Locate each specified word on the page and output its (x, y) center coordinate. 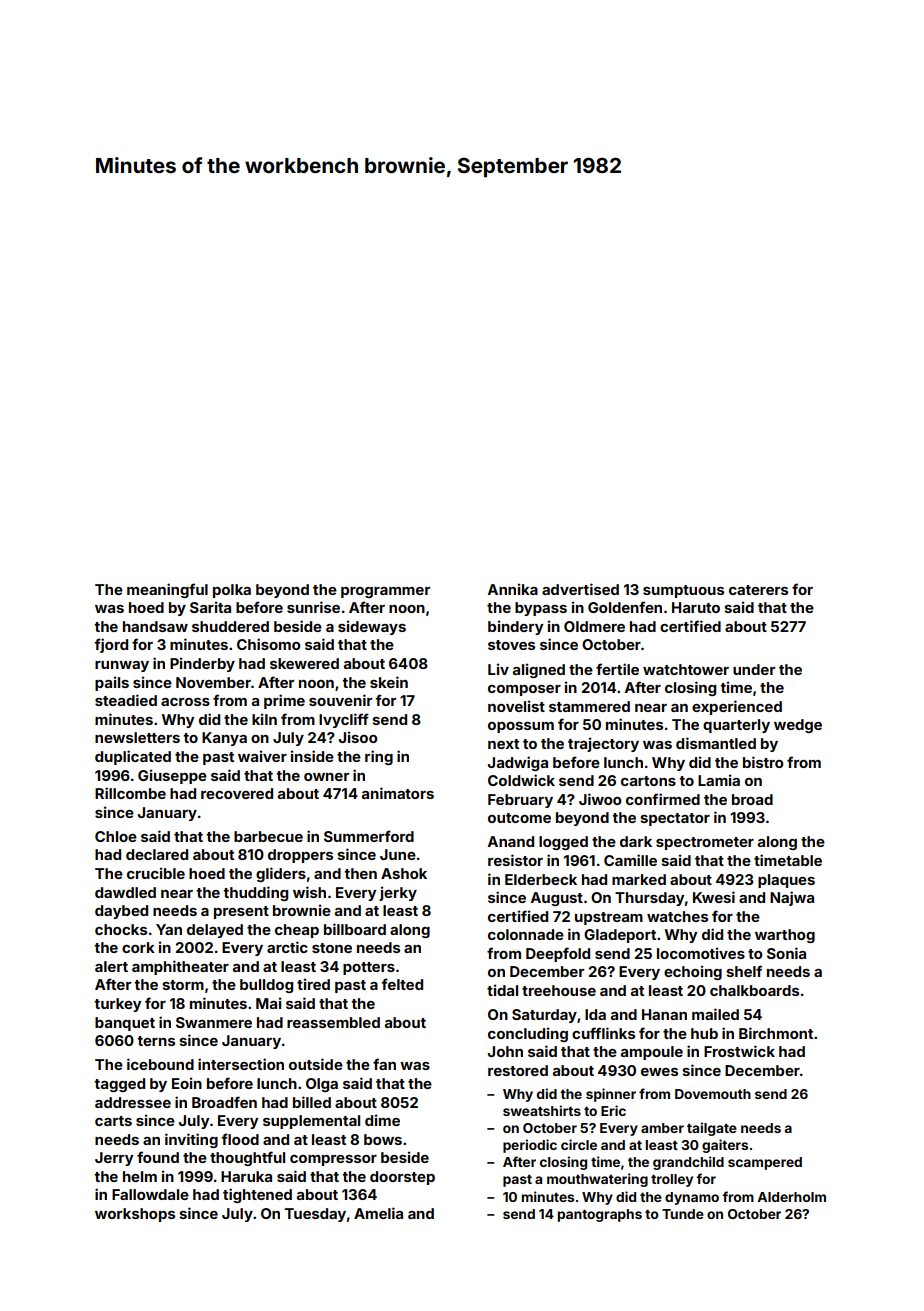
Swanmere (214, 1022)
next (503, 744)
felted (402, 984)
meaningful (167, 590)
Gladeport (620, 936)
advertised (580, 589)
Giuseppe (172, 776)
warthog (785, 936)
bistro (763, 762)
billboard (355, 929)
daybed (121, 912)
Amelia (378, 1213)
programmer (385, 592)
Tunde (683, 1214)
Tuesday (315, 1215)
